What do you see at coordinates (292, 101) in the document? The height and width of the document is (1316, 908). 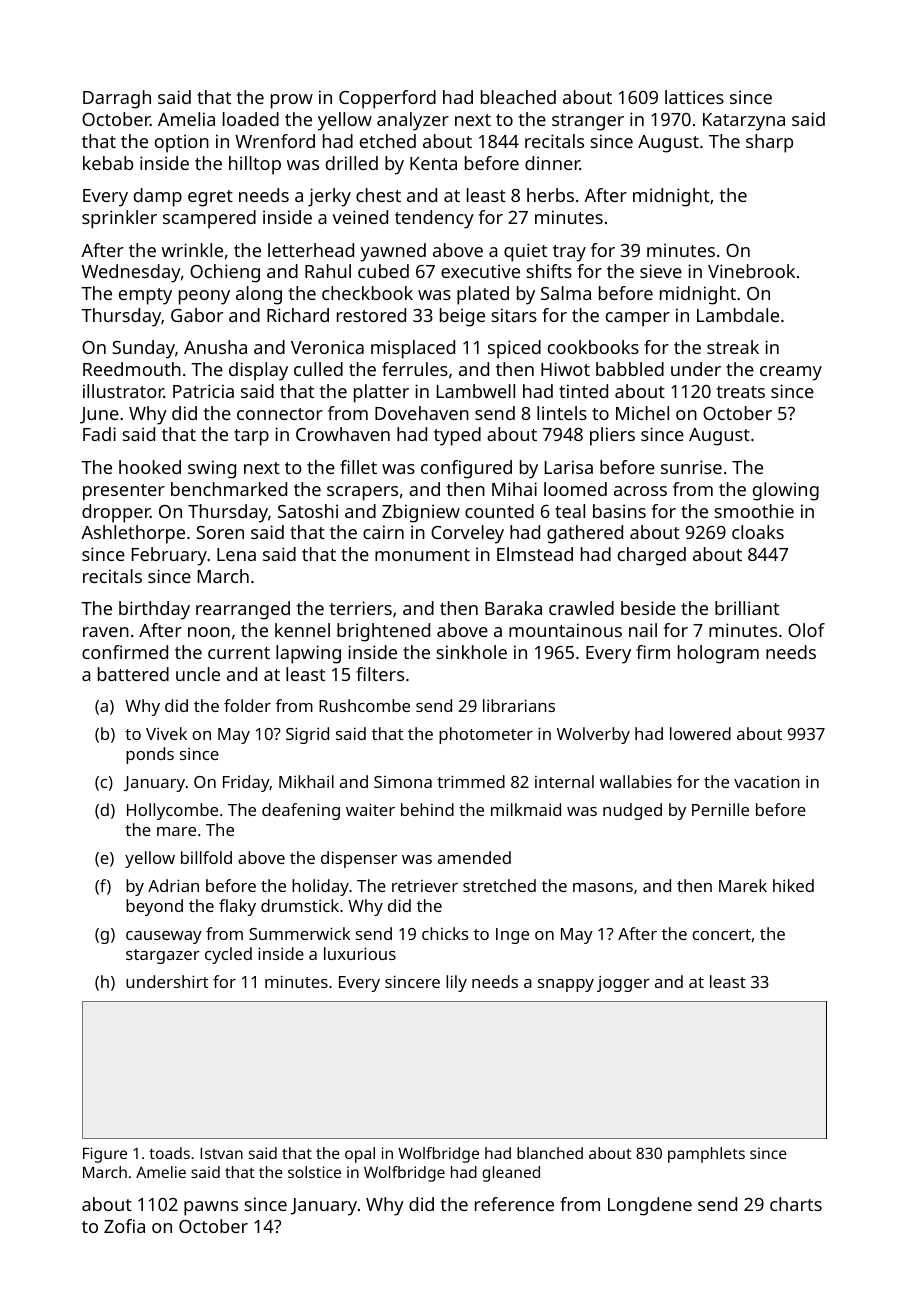 I see `prow` at bounding box center [292, 101].
